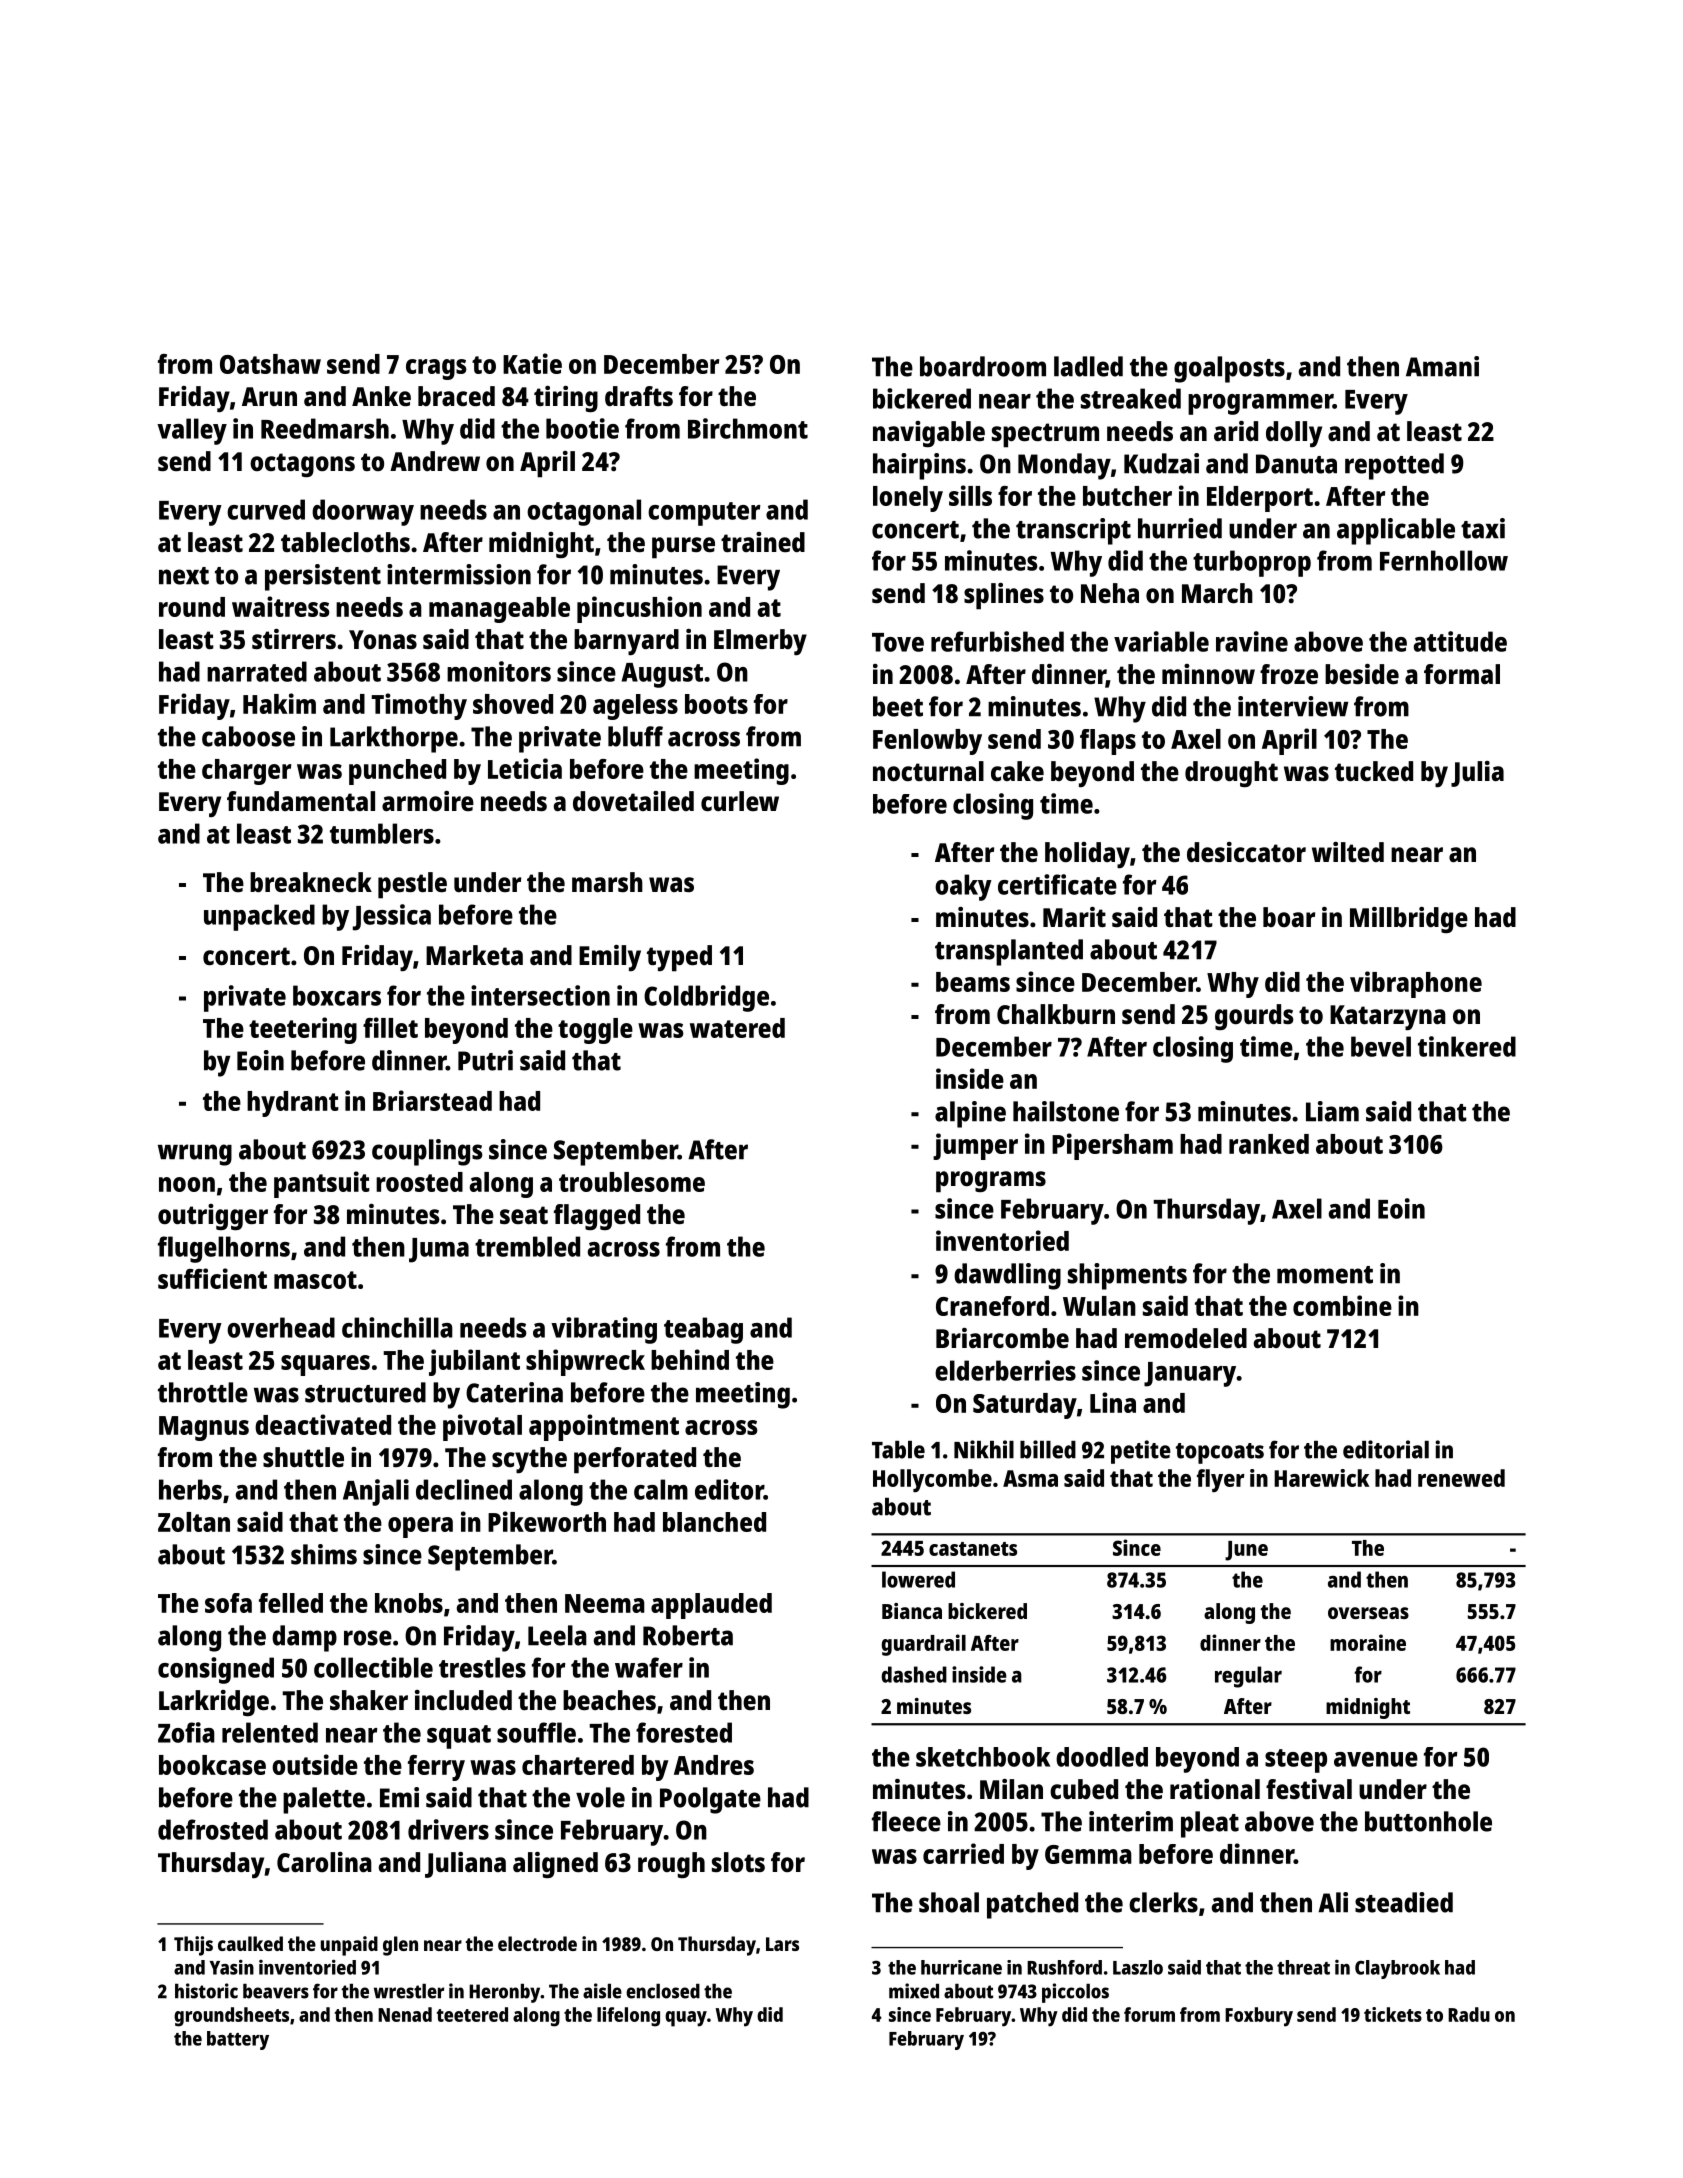 The width and height of the screenshot is (1683, 2178). What do you see at coordinates (1348, 852) in the screenshot?
I see `wilted` at bounding box center [1348, 852].
